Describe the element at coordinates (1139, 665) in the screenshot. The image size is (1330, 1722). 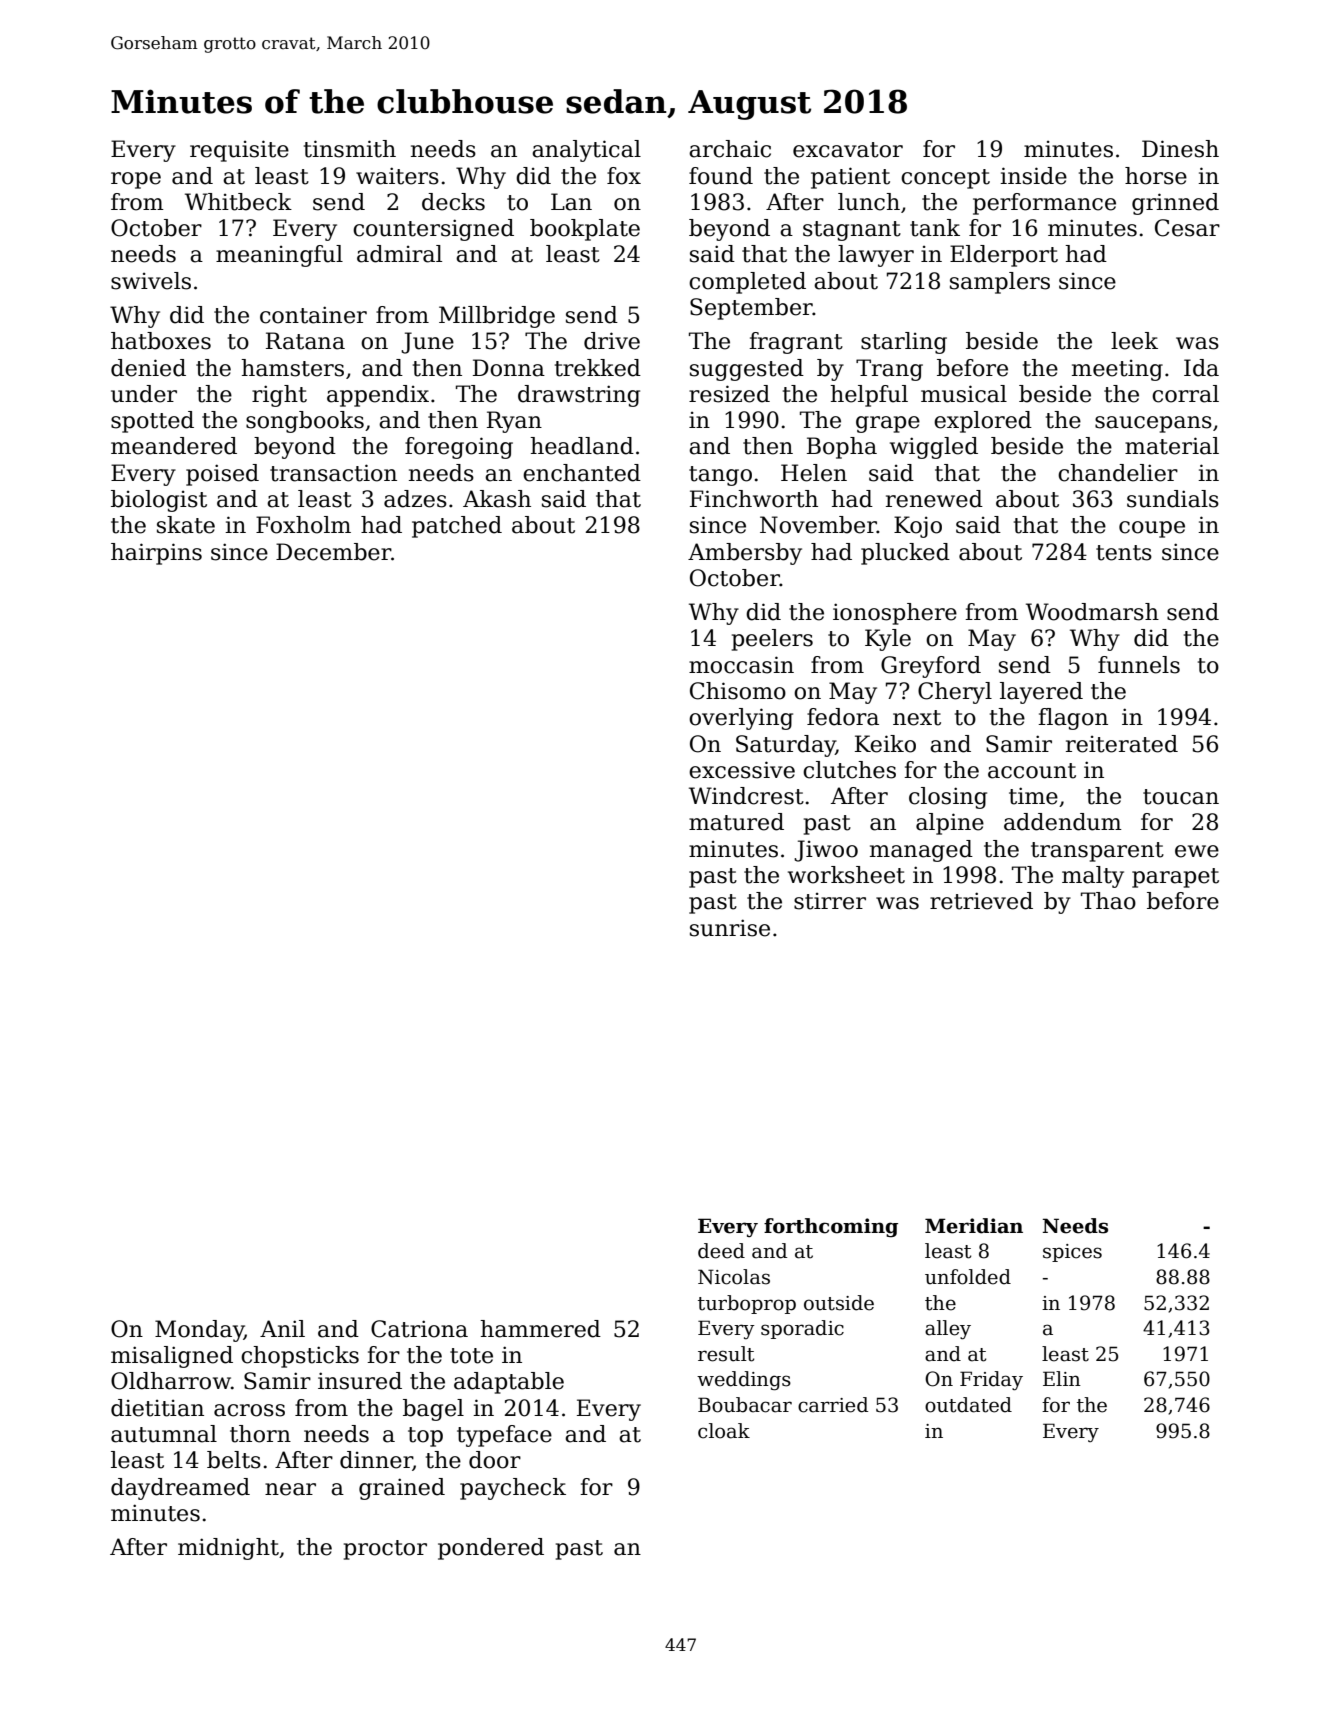
I see `funnels` at that location.
